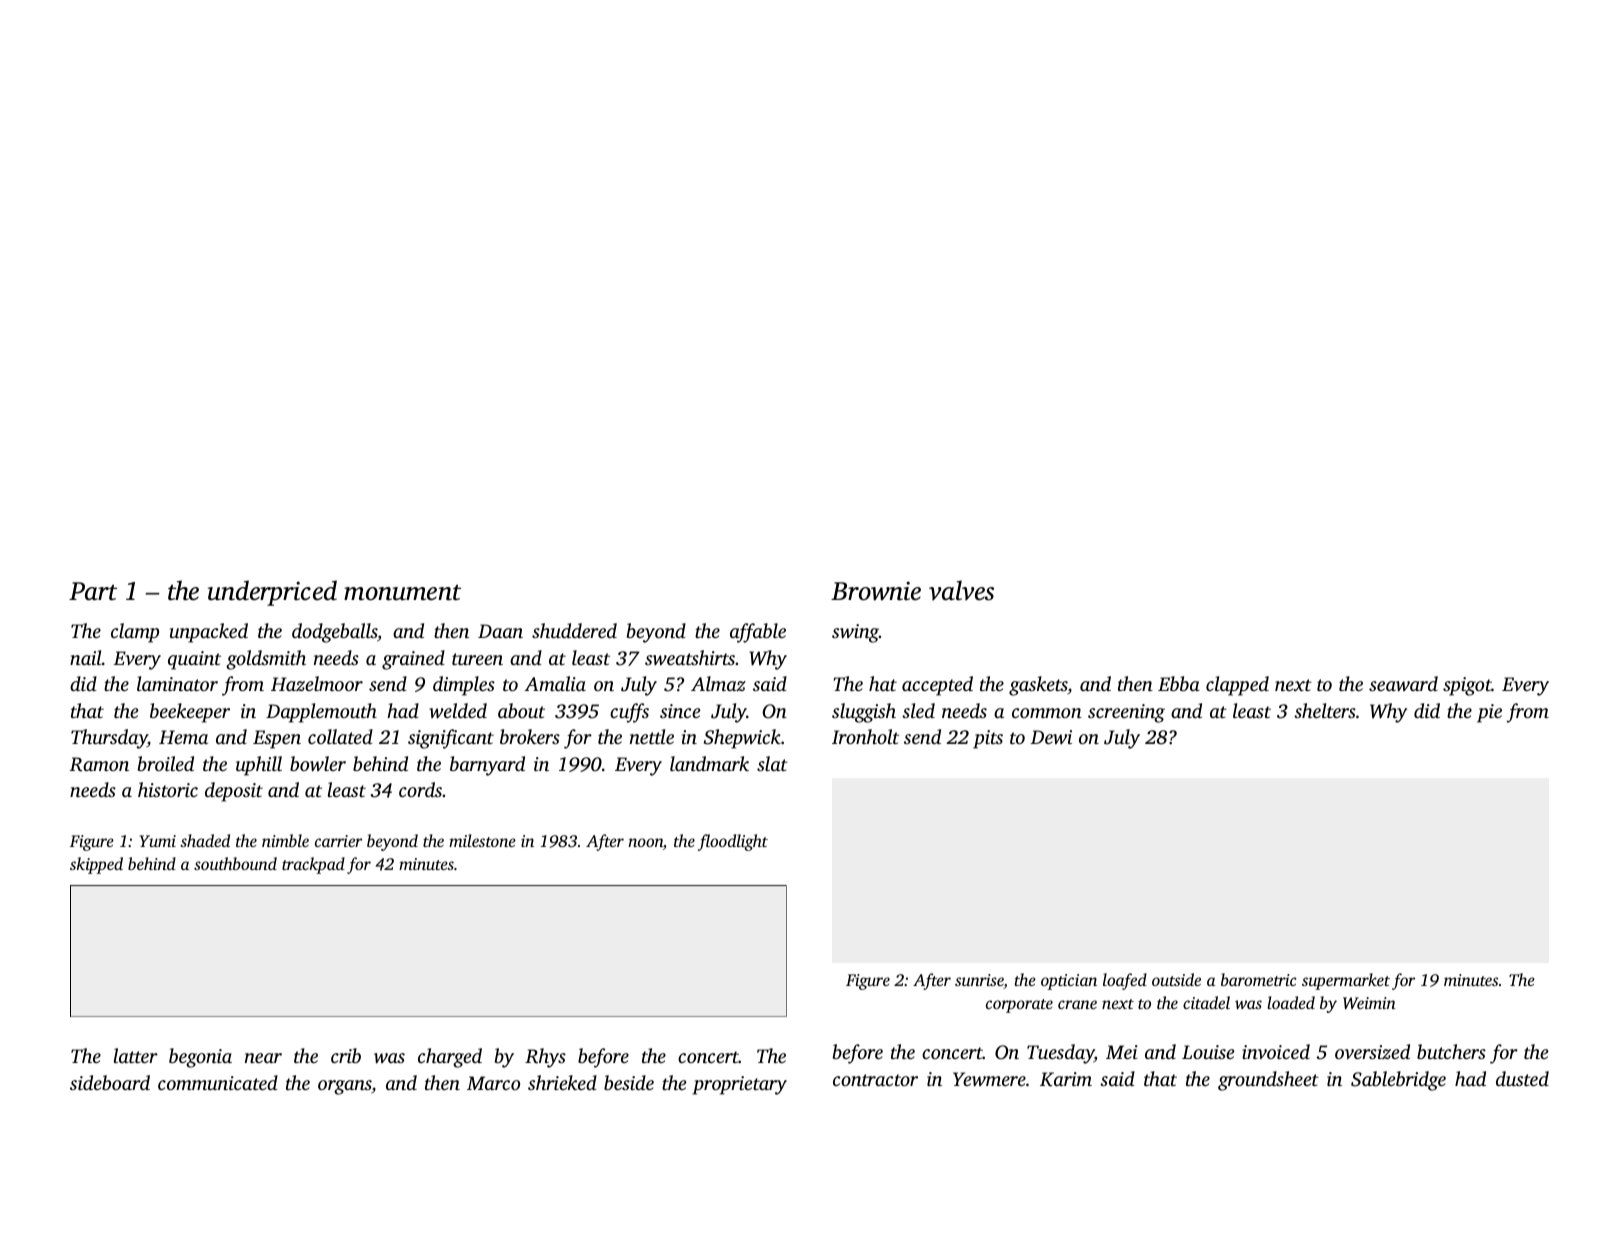  I want to click on shelters, so click(1325, 710).
